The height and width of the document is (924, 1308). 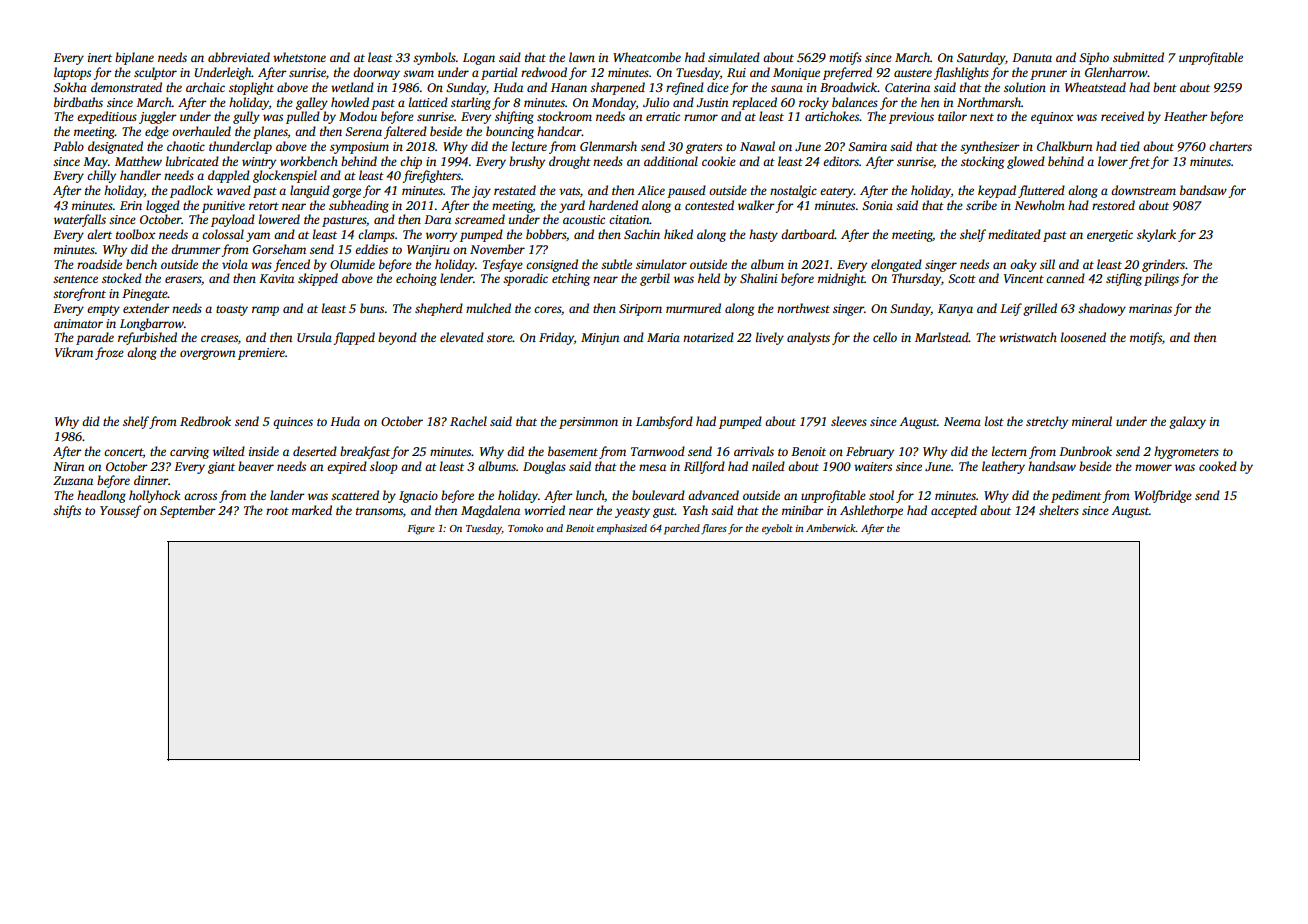 I want to click on eyebolt, so click(x=777, y=529).
